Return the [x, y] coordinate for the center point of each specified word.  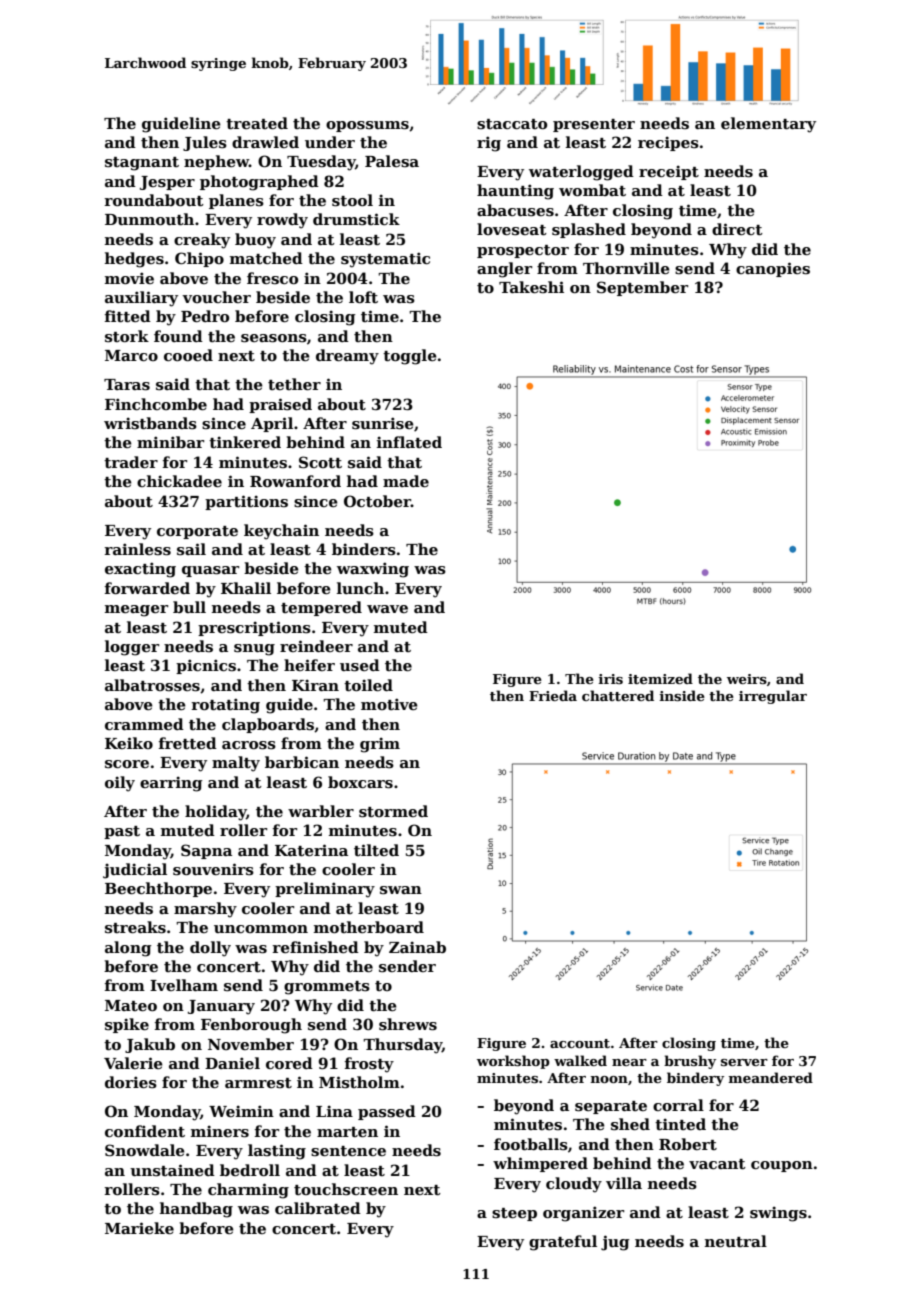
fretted [188, 743]
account [580, 1043]
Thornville [626, 268]
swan [401, 890]
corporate [197, 532]
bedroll [250, 1170]
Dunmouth [149, 219]
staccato [512, 124]
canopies [773, 269]
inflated [409, 442]
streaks [135, 927]
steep [514, 1214]
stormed [393, 811]
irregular [773, 697]
